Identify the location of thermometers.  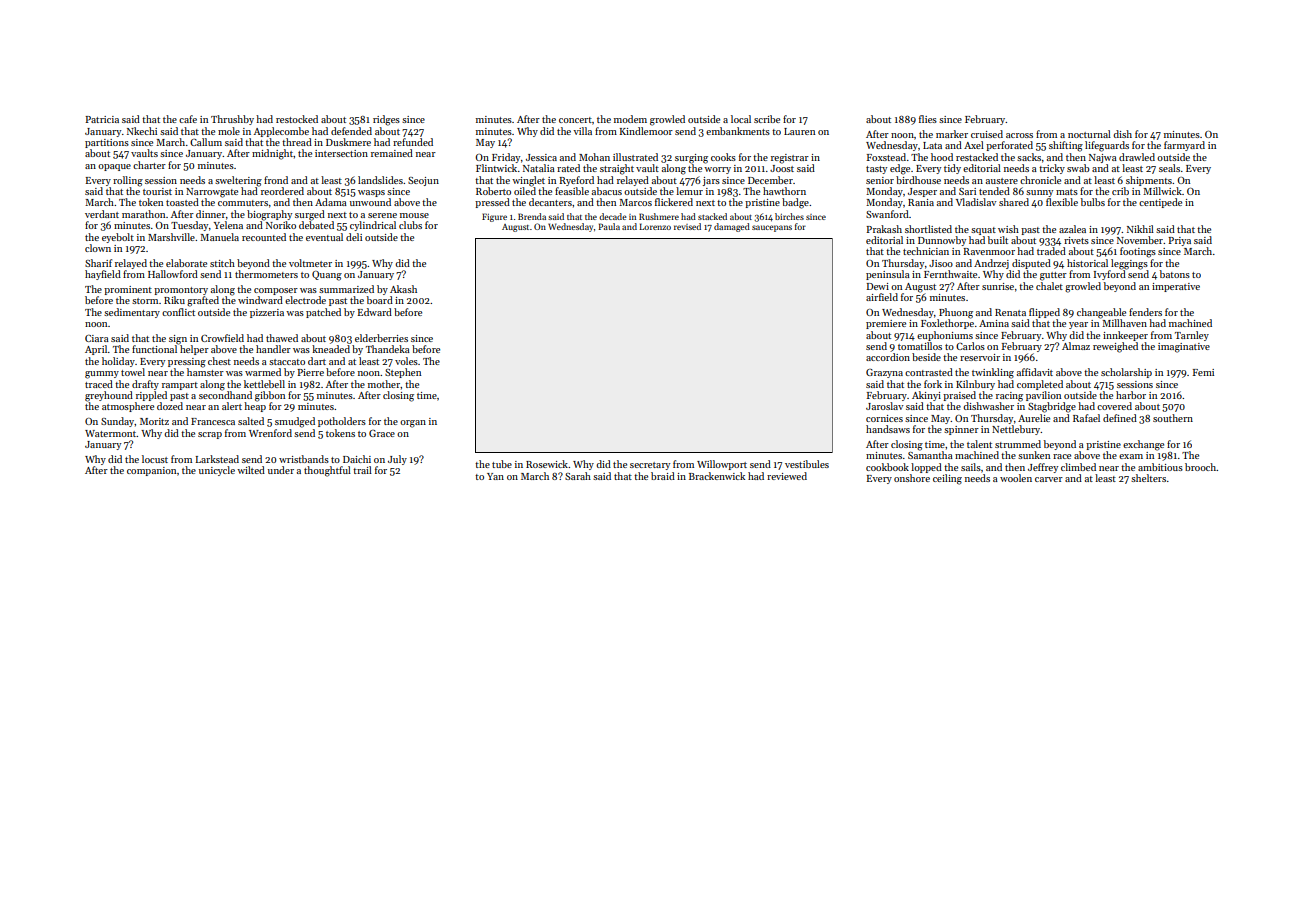
(266, 274).
